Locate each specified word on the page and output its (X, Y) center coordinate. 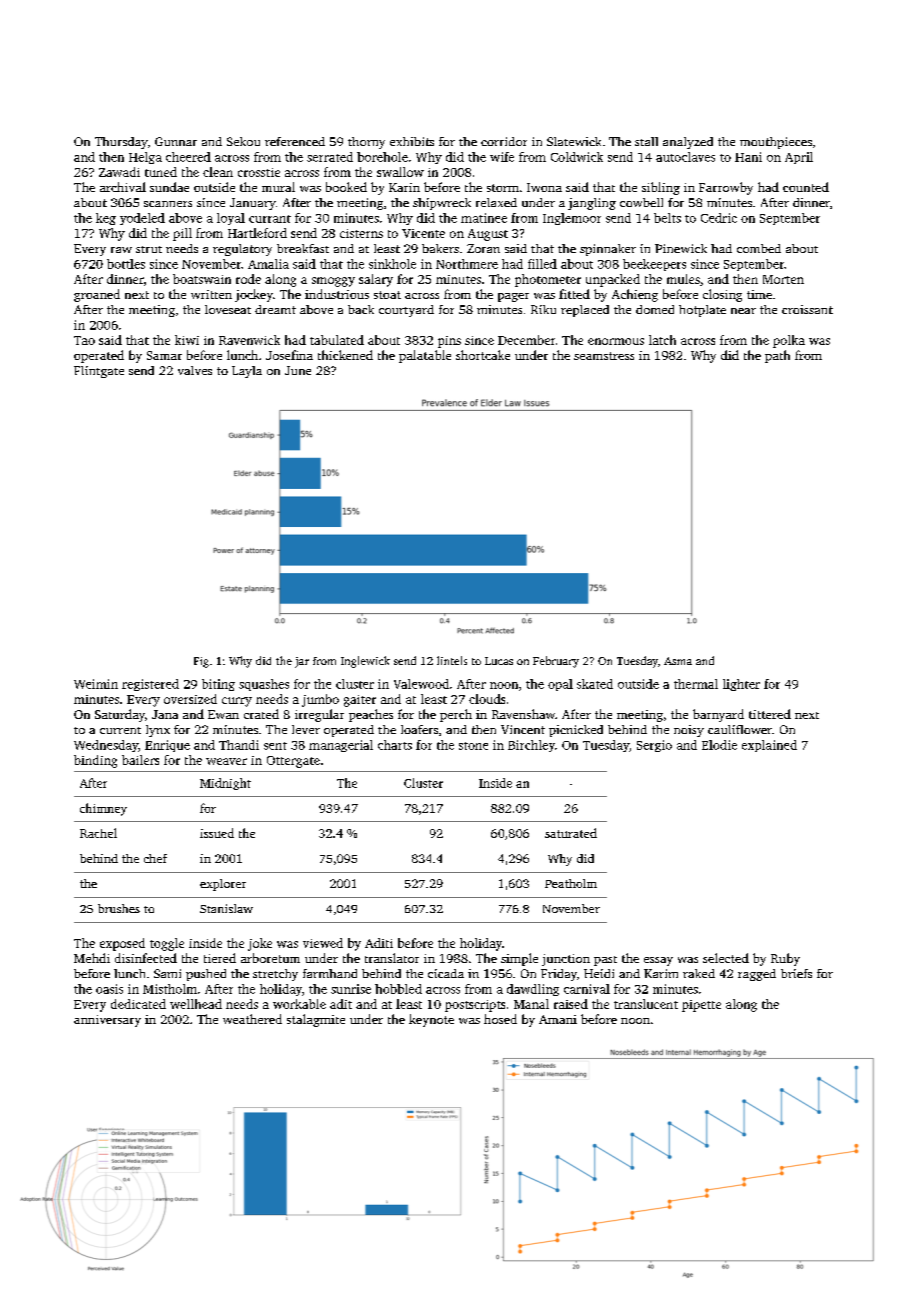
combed (759, 248)
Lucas (499, 661)
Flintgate (99, 372)
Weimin (96, 684)
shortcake (483, 355)
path (777, 356)
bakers (440, 248)
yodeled (142, 219)
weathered (252, 1019)
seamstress (604, 356)
